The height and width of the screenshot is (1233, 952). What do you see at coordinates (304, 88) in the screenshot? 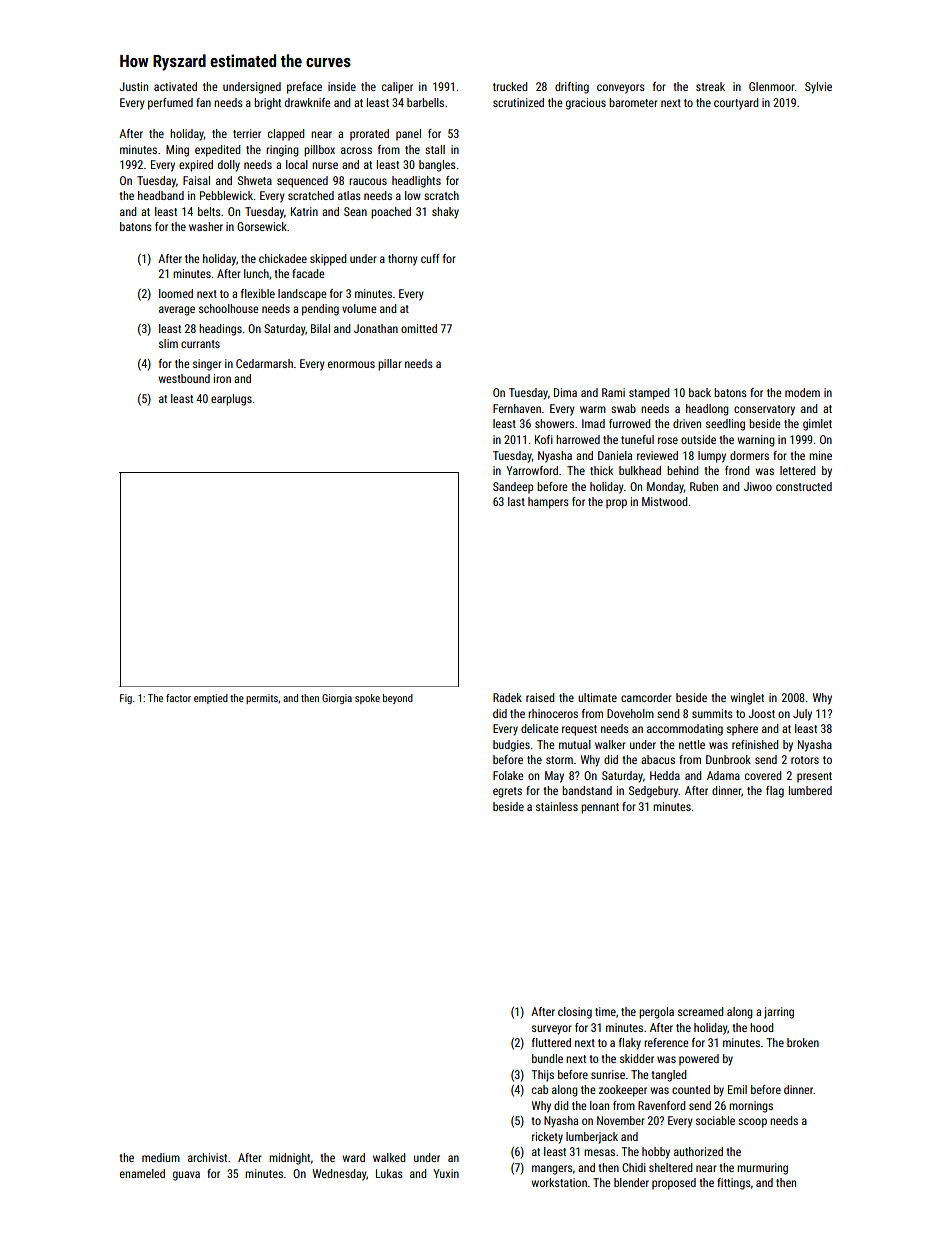
I see `preface` at bounding box center [304, 88].
